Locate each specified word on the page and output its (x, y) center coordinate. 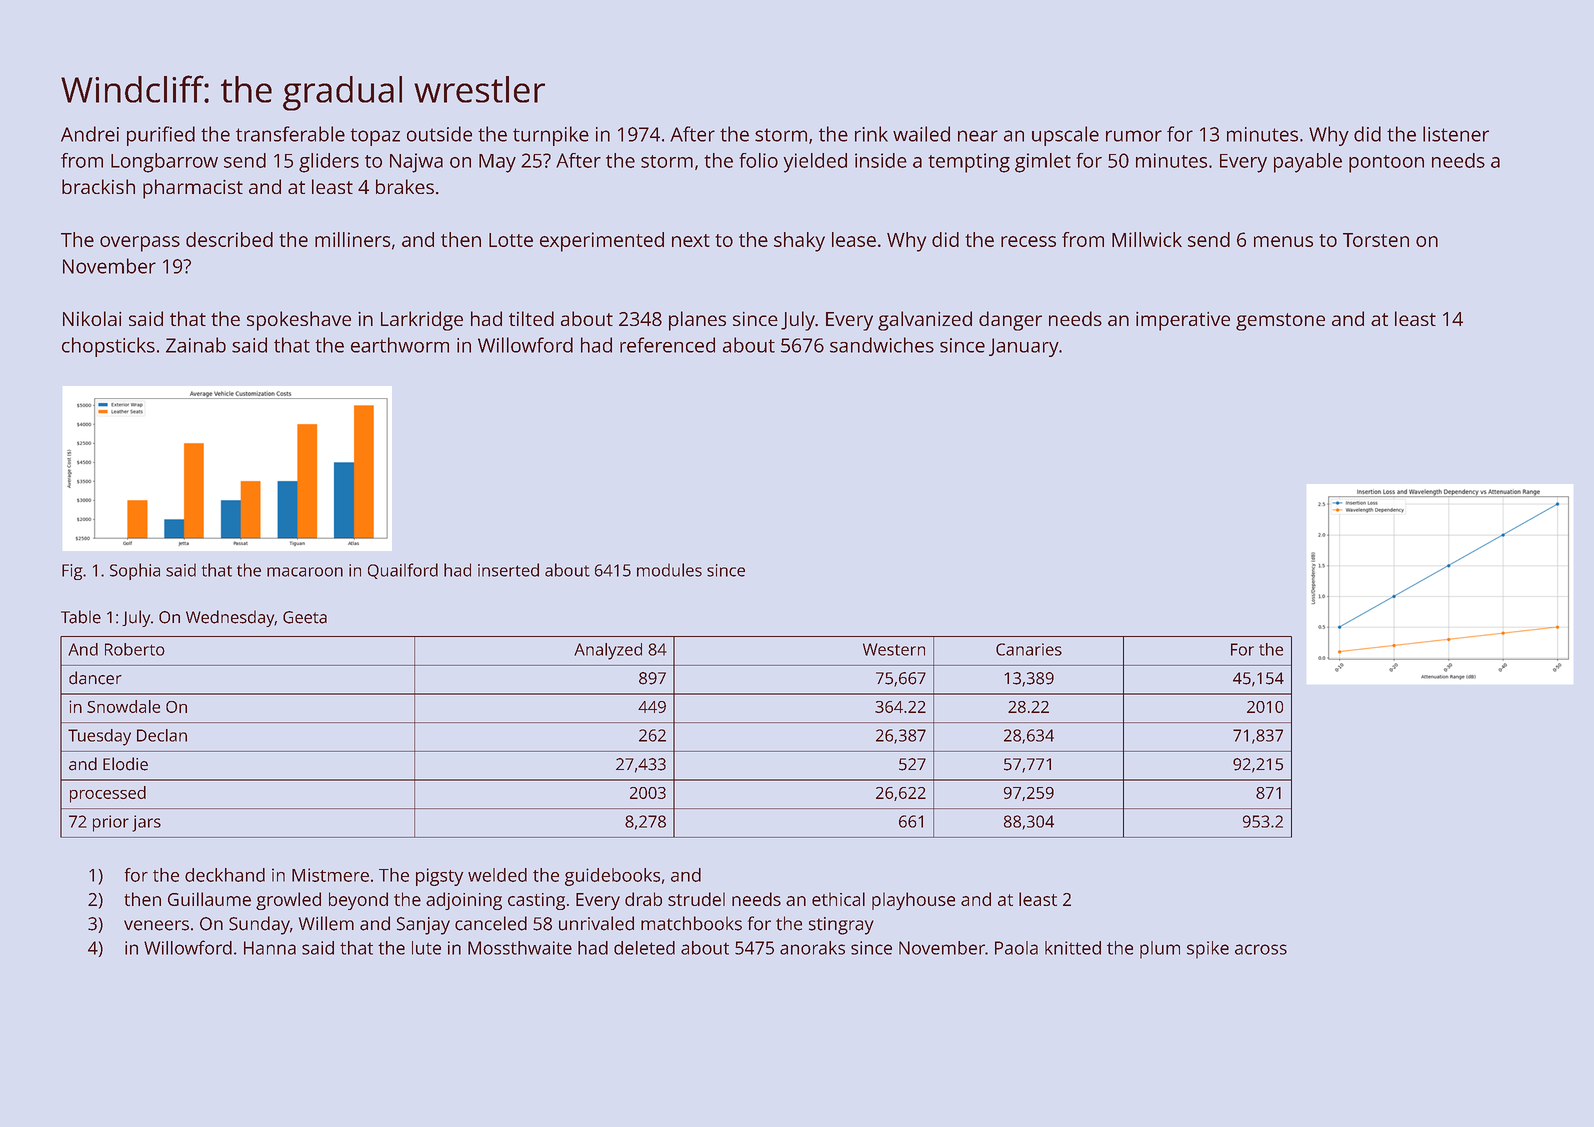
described (229, 239)
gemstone (1280, 322)
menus (1283, 241)
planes (697, 321)
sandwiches (882, 345)
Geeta (305, 617)
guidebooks (612, 877)
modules (669, 570)
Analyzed (608, 651)
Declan (162, 735)
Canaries (1029, 649)
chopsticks (108, 347)
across (1261, 949)
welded (497, 875)
